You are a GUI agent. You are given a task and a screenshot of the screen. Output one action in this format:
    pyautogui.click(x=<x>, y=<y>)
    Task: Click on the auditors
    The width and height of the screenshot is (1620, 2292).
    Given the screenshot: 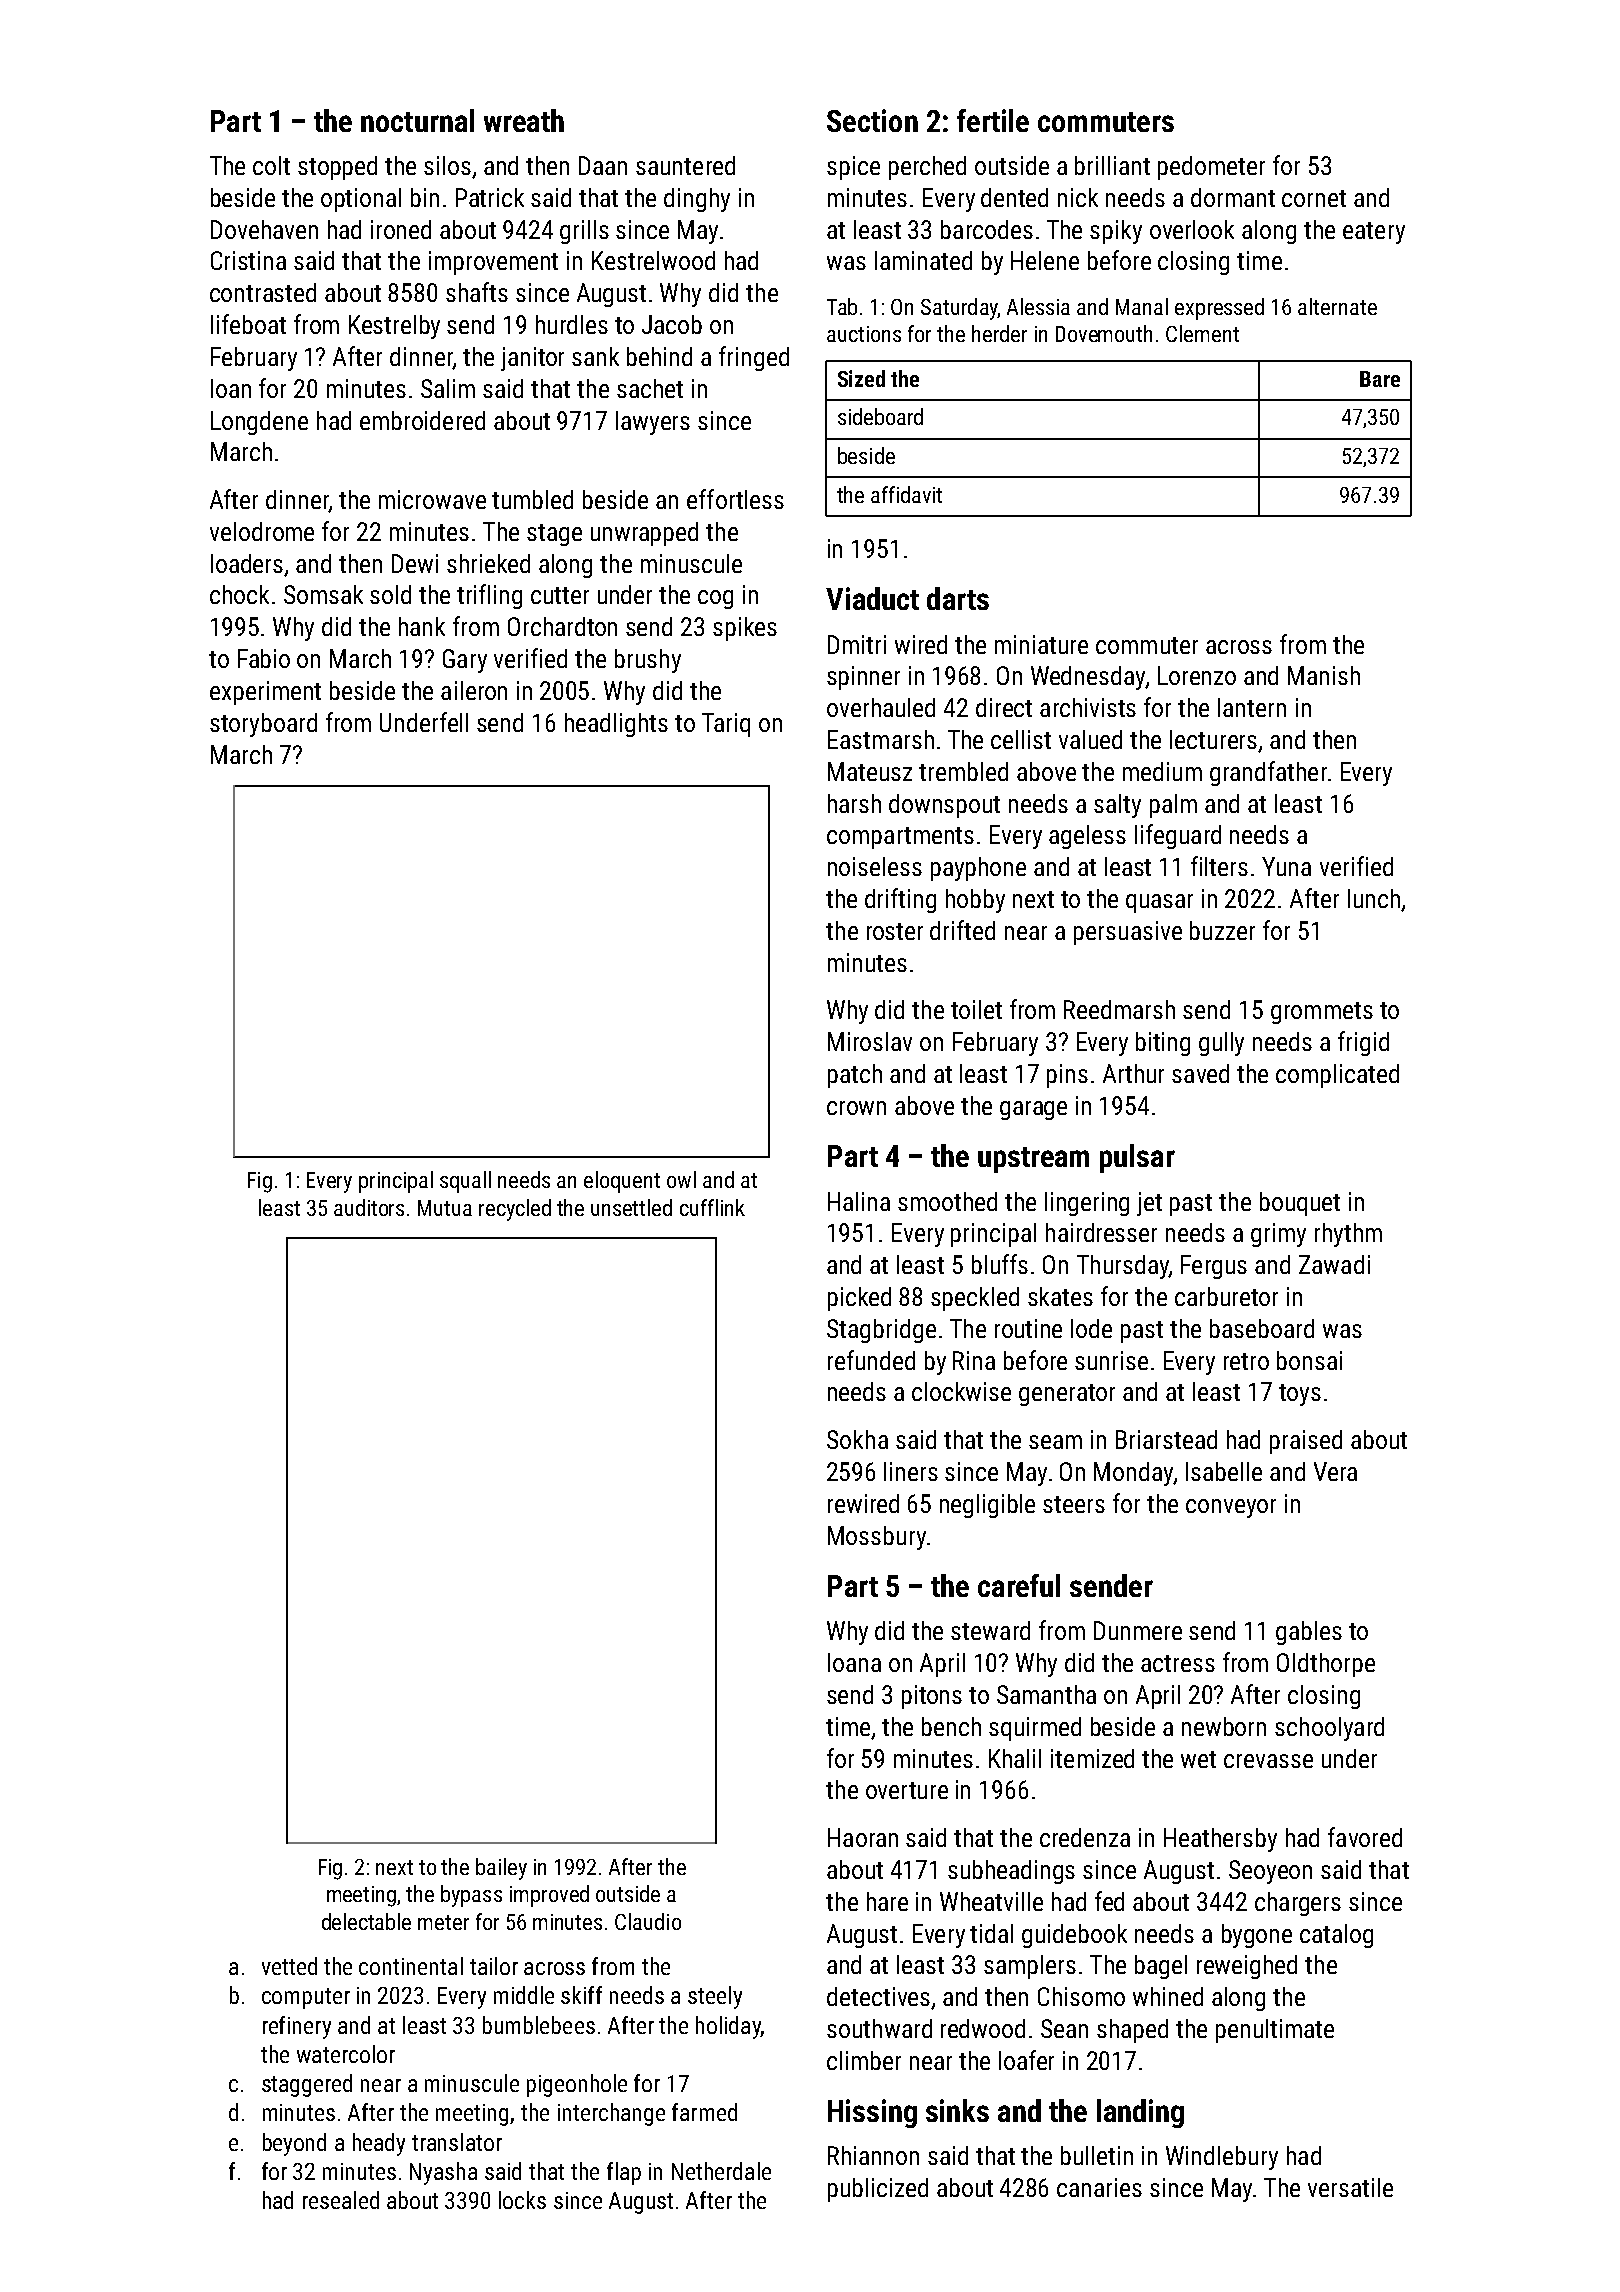 What is the action you would take?
    pyautogui.click(x=369, y=1207)
